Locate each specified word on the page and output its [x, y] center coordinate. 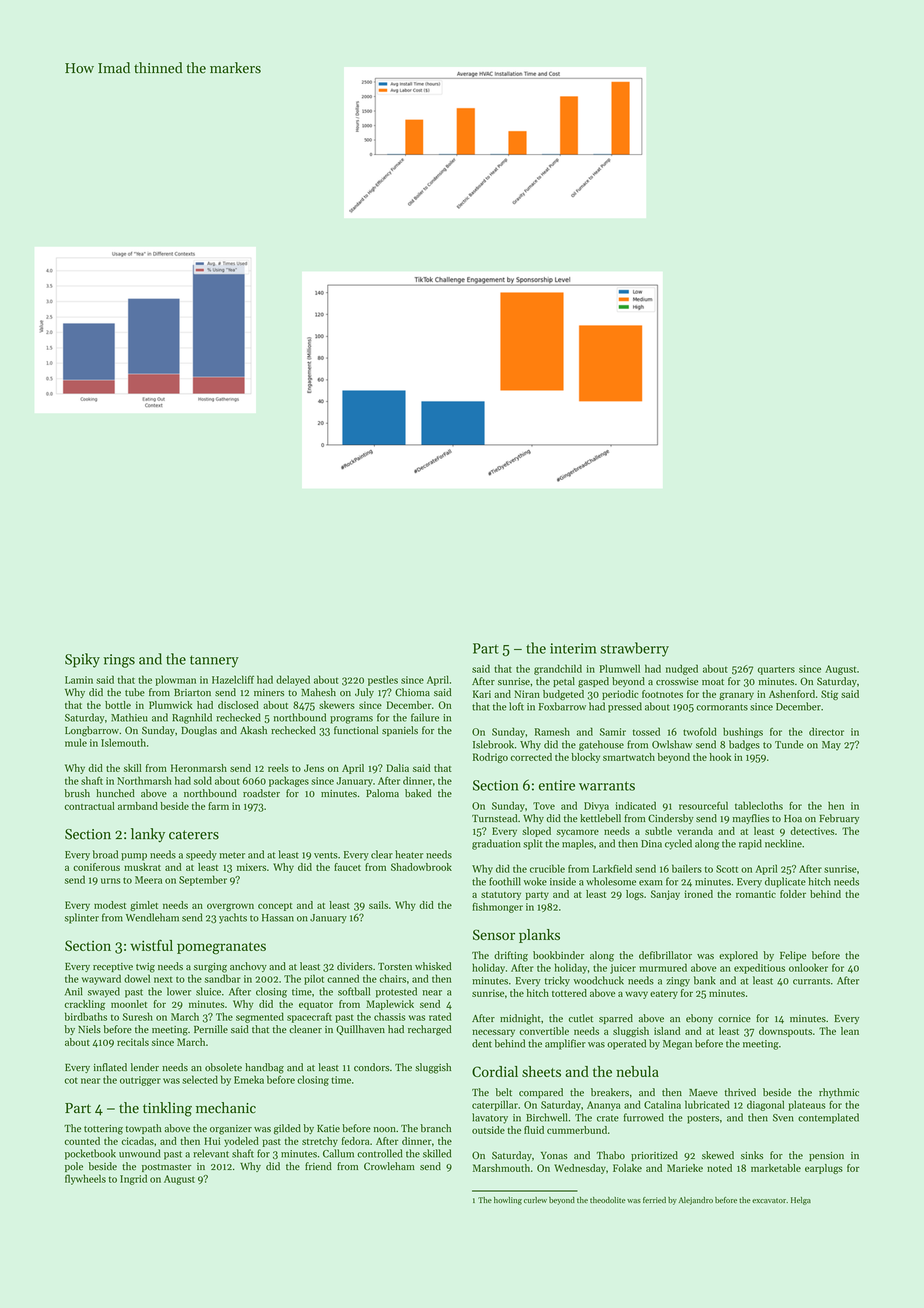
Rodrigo [490, 758]
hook [720, 757]
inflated [110, 1067]
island [667, 1031]
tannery [214, 661]
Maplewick [390, 1005]
